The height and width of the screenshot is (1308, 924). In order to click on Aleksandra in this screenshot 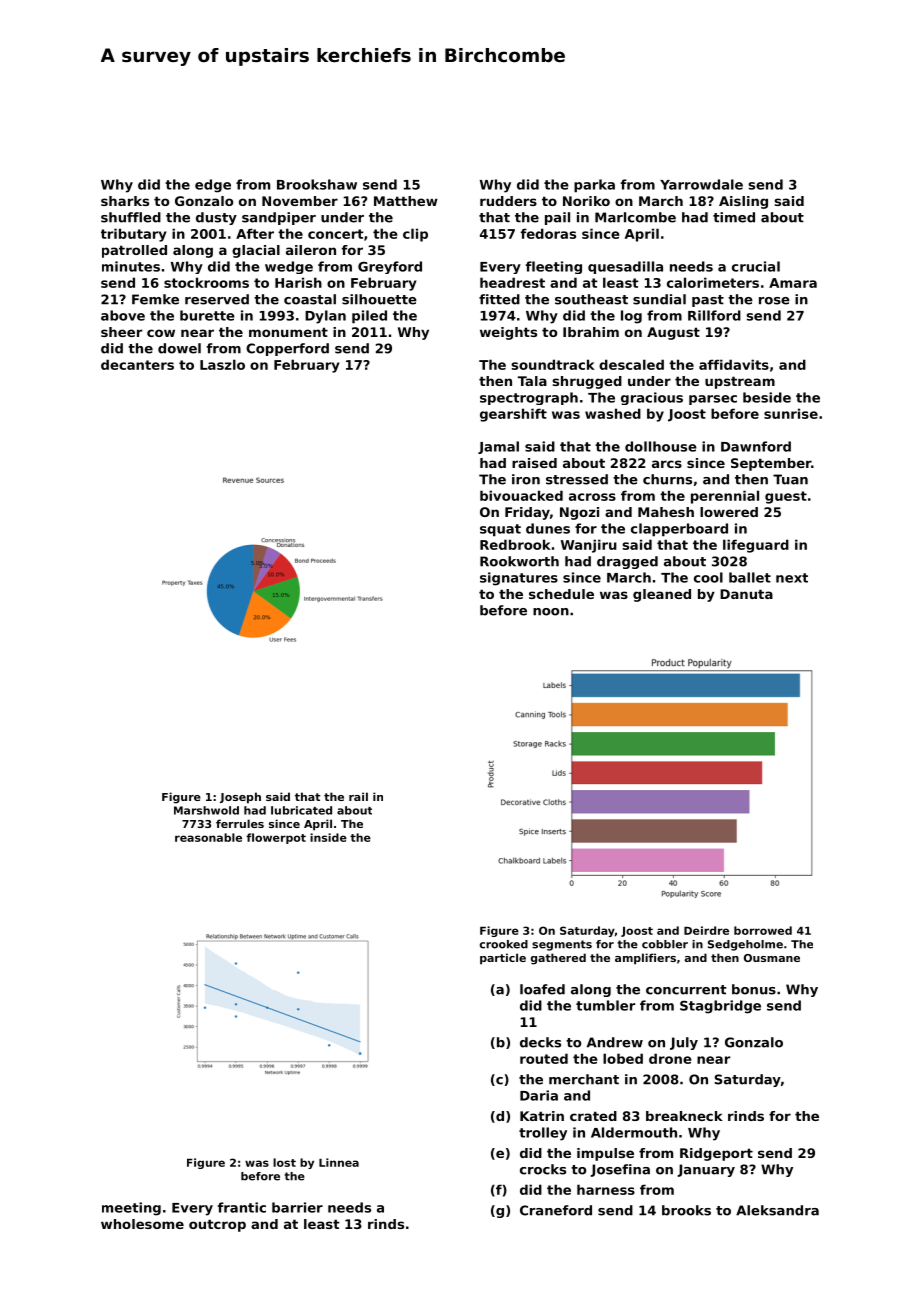, I will do `click(777, 1210)`.
